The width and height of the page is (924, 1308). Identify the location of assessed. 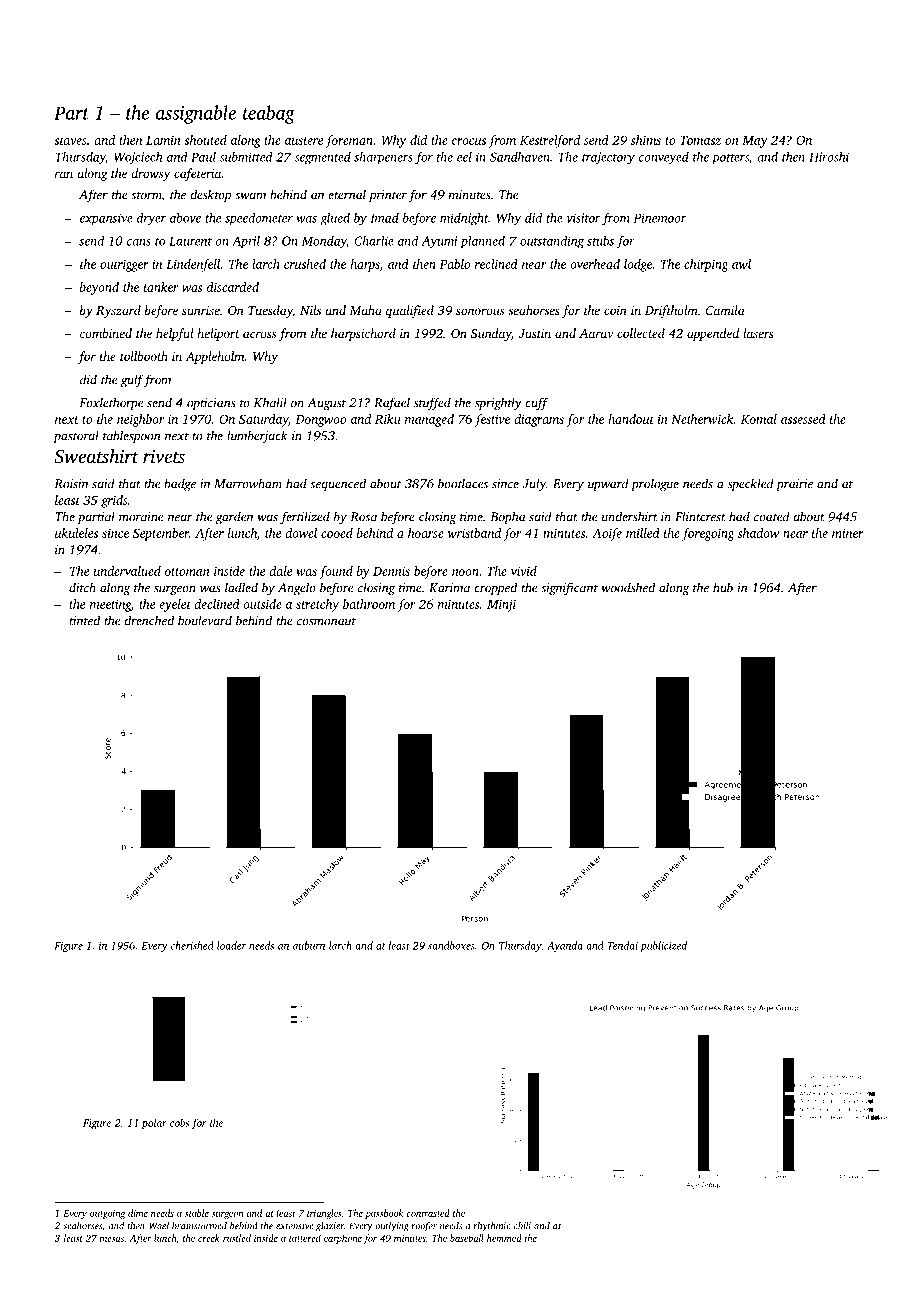
(803, 419).
